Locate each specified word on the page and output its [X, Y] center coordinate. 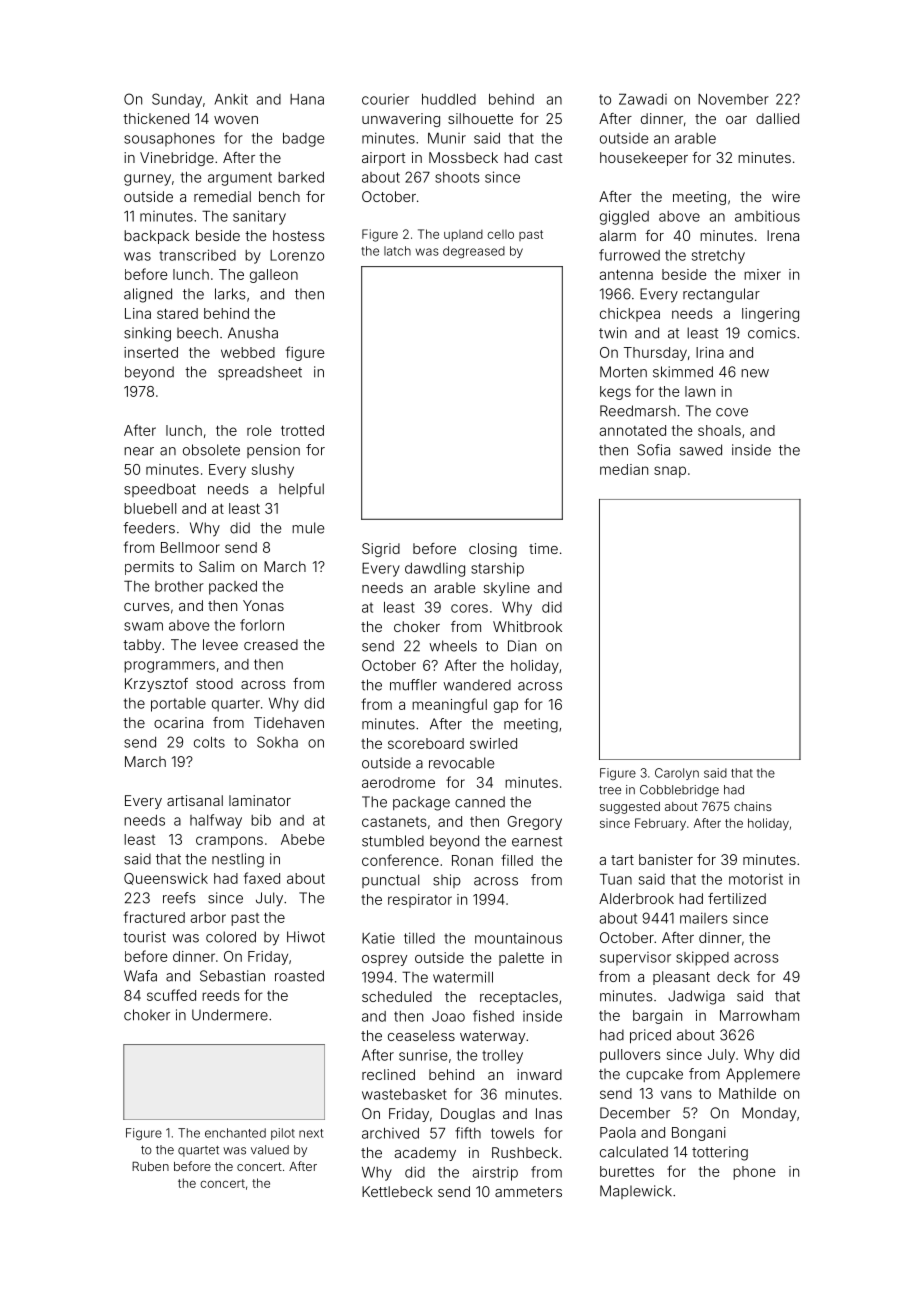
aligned [148, 295]
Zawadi [643, 99]
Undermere [230, 1015]
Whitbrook [527, 626]
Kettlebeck [397, 1191]
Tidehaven [289, 722]
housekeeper [644, 159]
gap [506, 707]
